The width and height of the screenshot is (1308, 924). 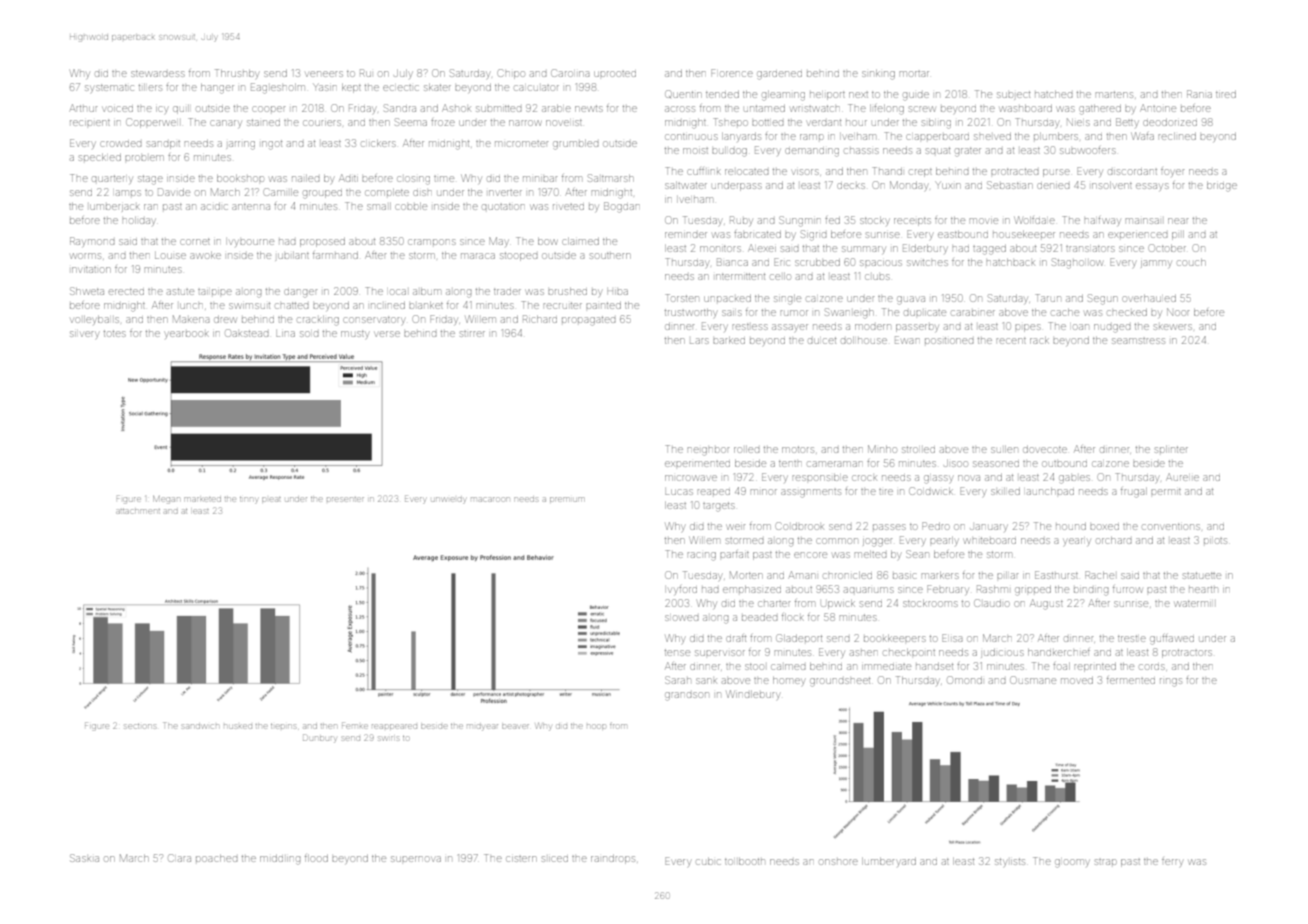 I want to click on stylists, so click(x=1010, y=863).
